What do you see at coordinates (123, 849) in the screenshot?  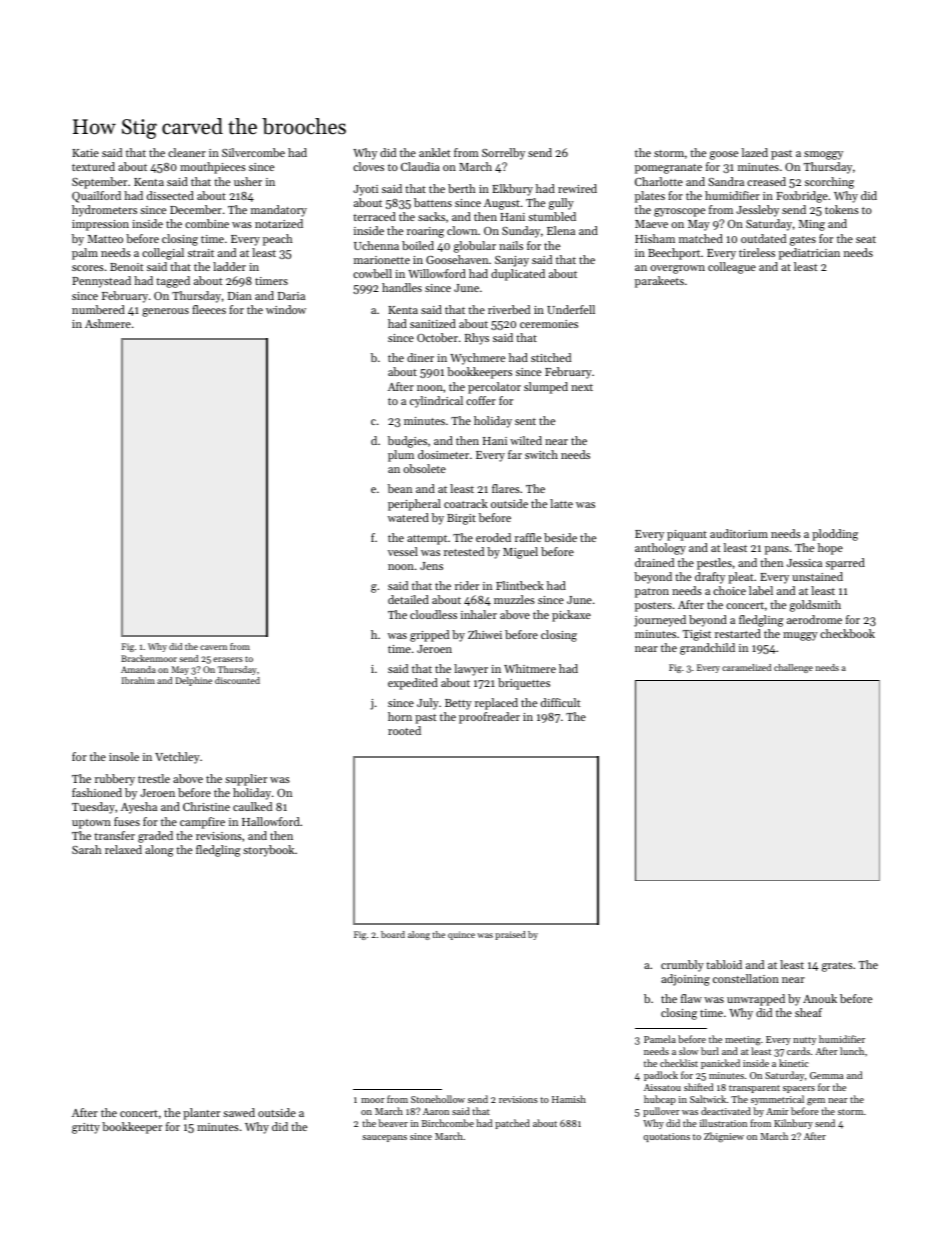 I see `relaxed` at bounding box center [123, 849].
